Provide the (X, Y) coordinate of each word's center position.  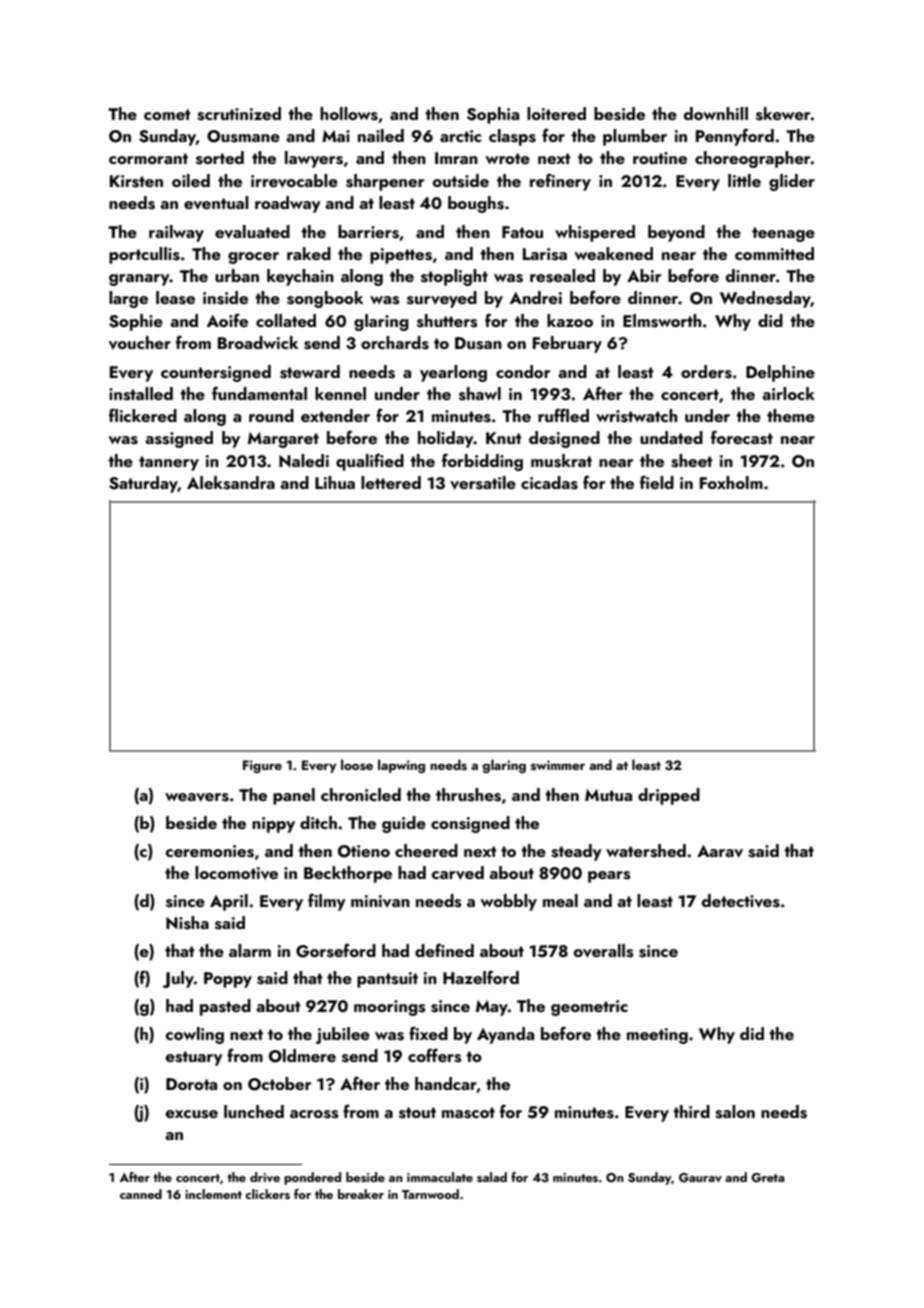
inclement (213, 1194)
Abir (644, 275)
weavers (197, 797)
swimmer (558, 765)
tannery (169, 463)
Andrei (536, 297)
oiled (191, 180)
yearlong (453, 373)
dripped (669, 796)
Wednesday (765, 299)
